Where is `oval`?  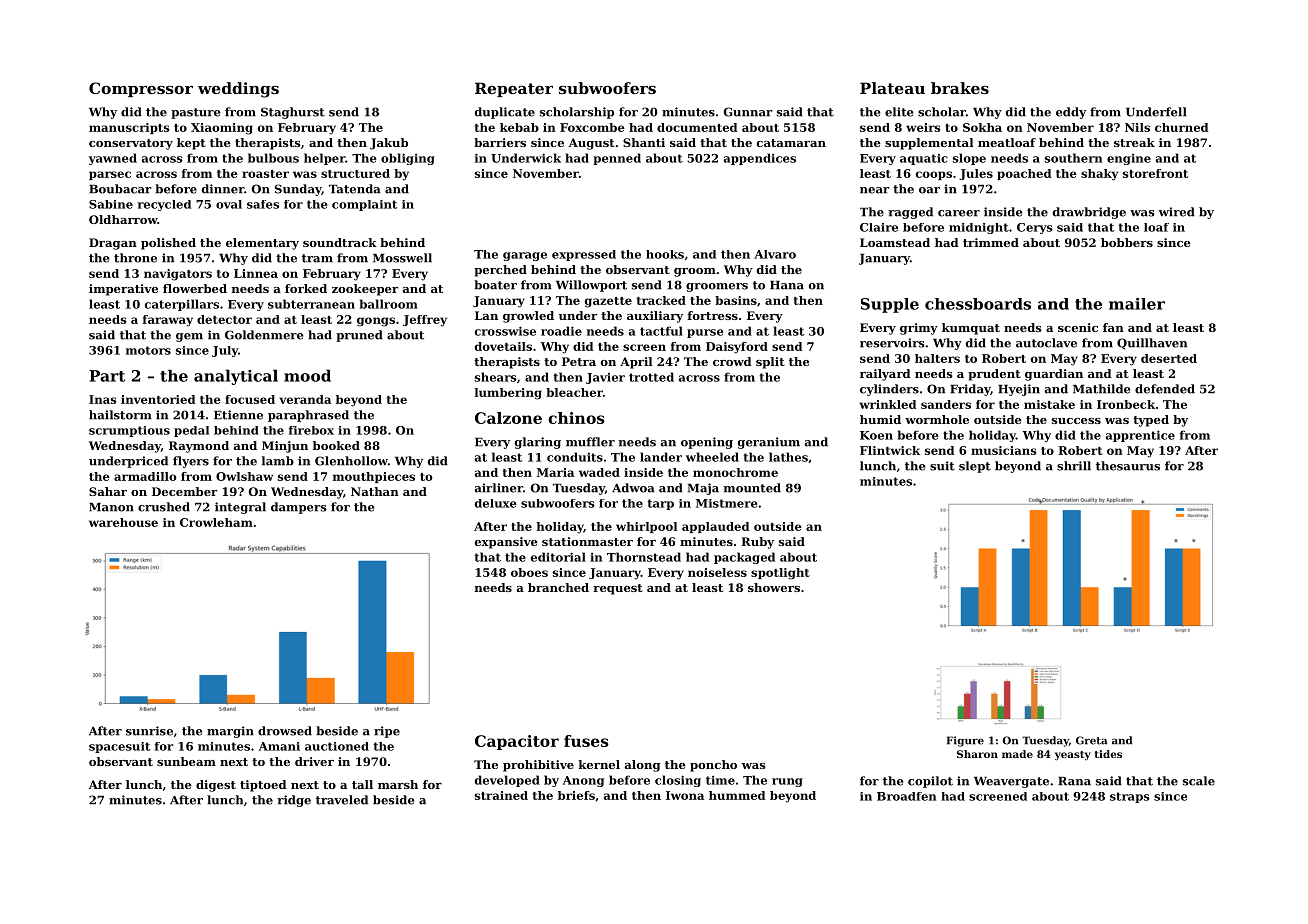 oval is located at coordinates (229, 204).
